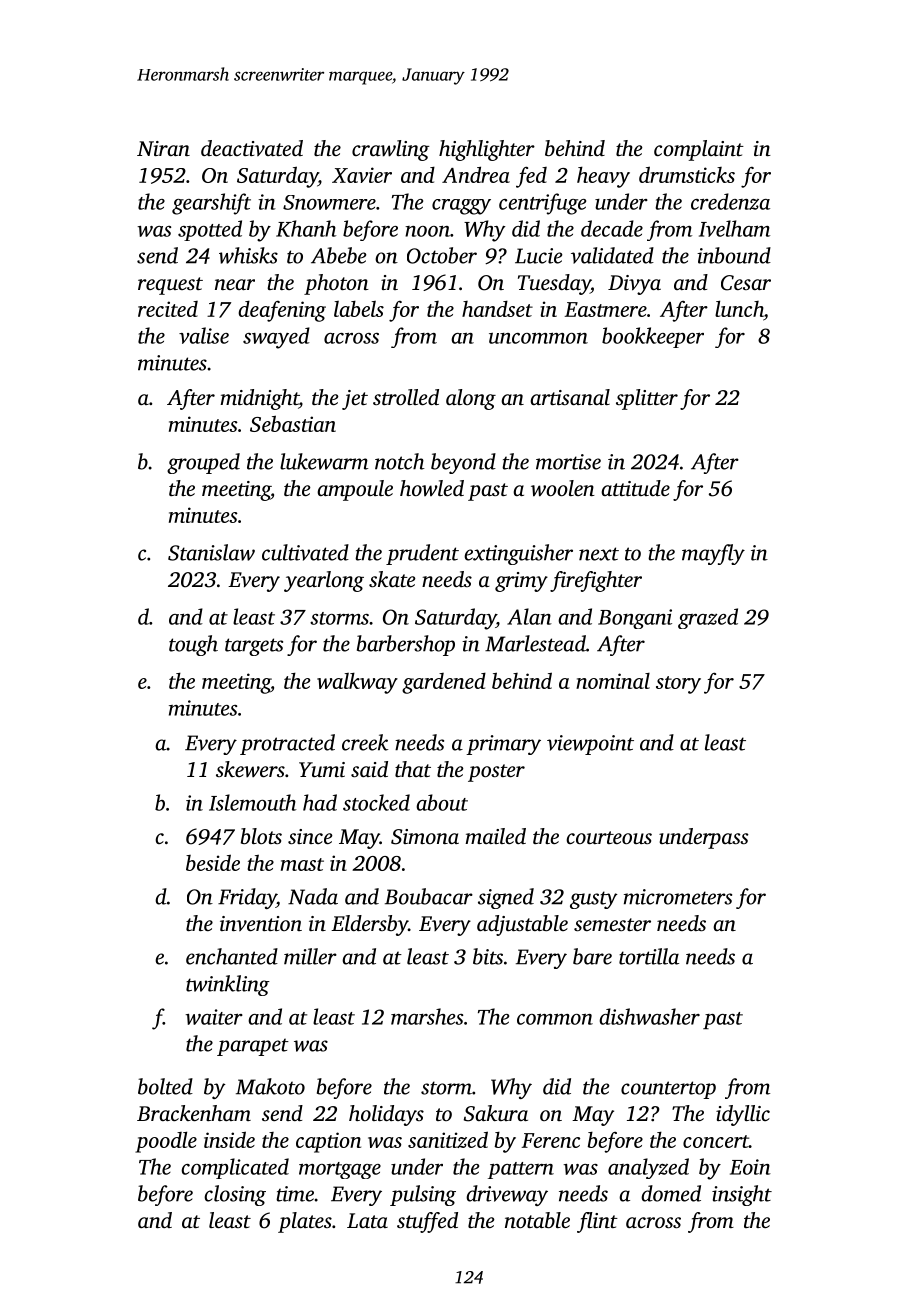  Describe the element at coordinates (590, 745) in the screenshot. I see `viewpoint` at that location.
